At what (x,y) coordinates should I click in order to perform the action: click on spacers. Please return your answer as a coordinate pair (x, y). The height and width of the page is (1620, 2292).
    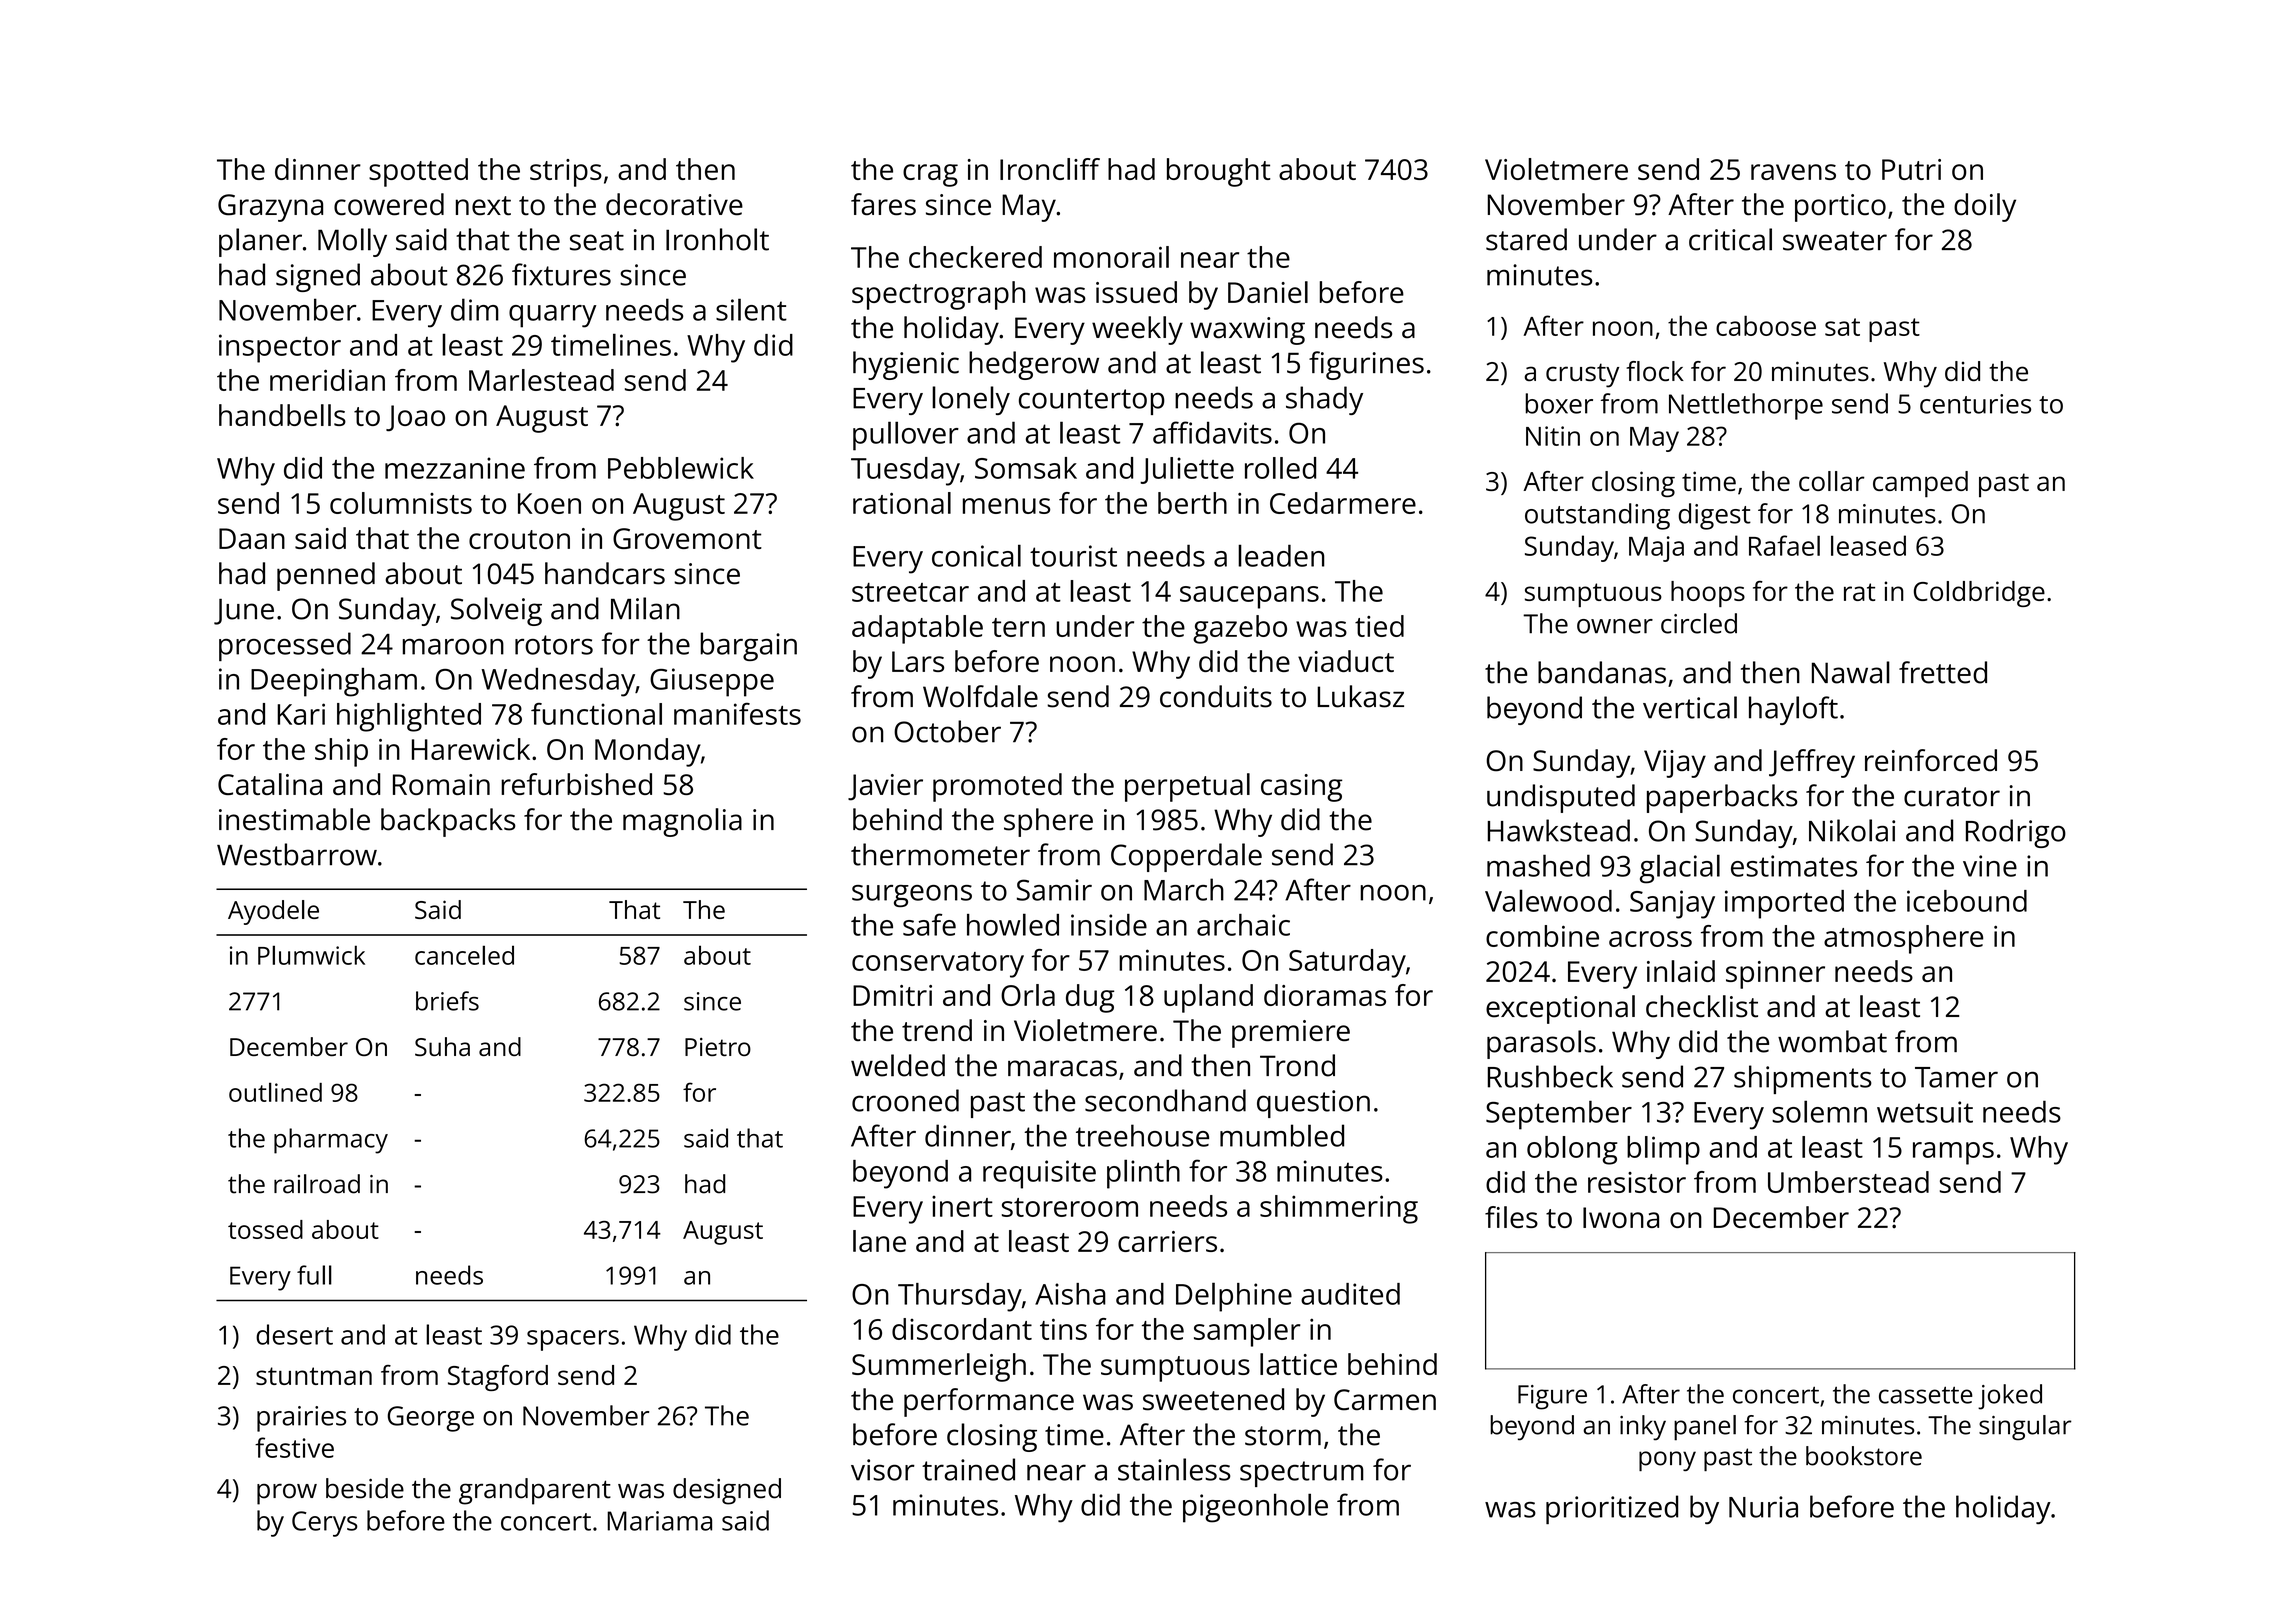
    Looking at the image, I should click on (573, 1340).
